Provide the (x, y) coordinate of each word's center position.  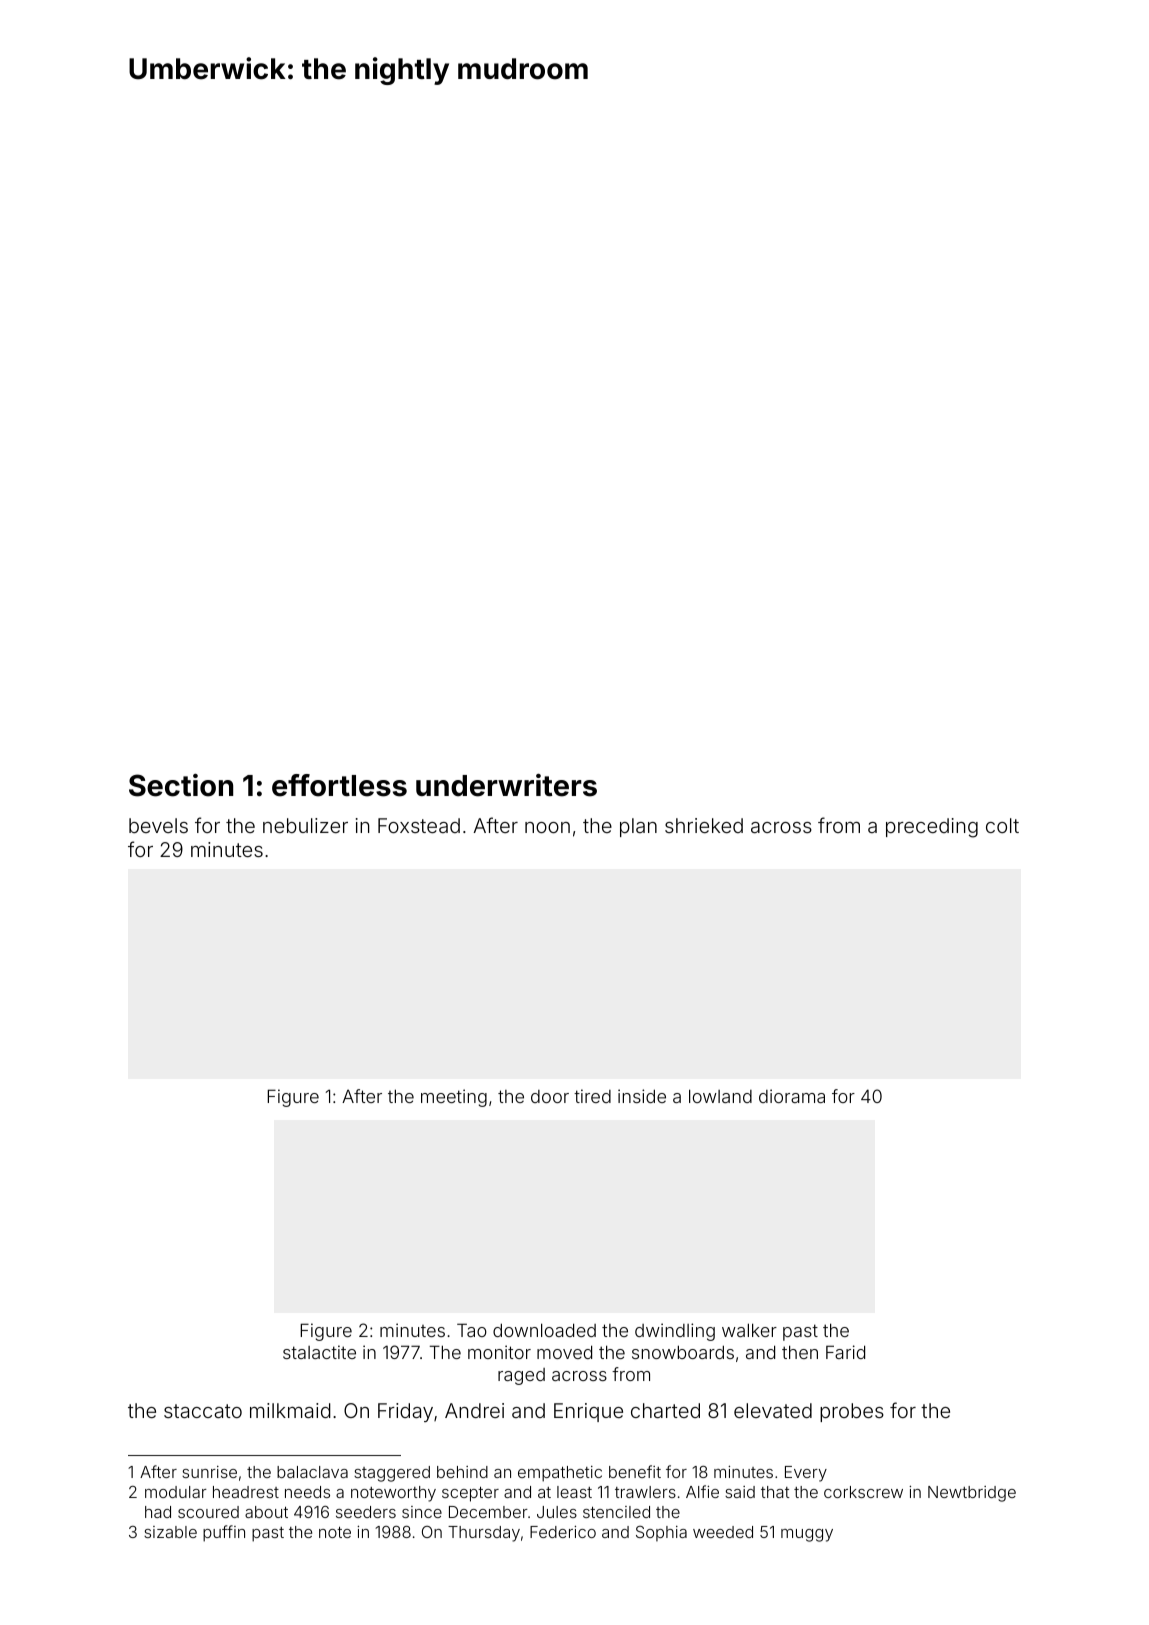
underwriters (506, 785)
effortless (339, 785)
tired (592, 1096)
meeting (454, 1098)
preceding (932, 828)
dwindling (675, 1332)
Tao (472, 1330)
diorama (792, 1096)
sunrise (209, 1472)
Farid (845, 1352)
